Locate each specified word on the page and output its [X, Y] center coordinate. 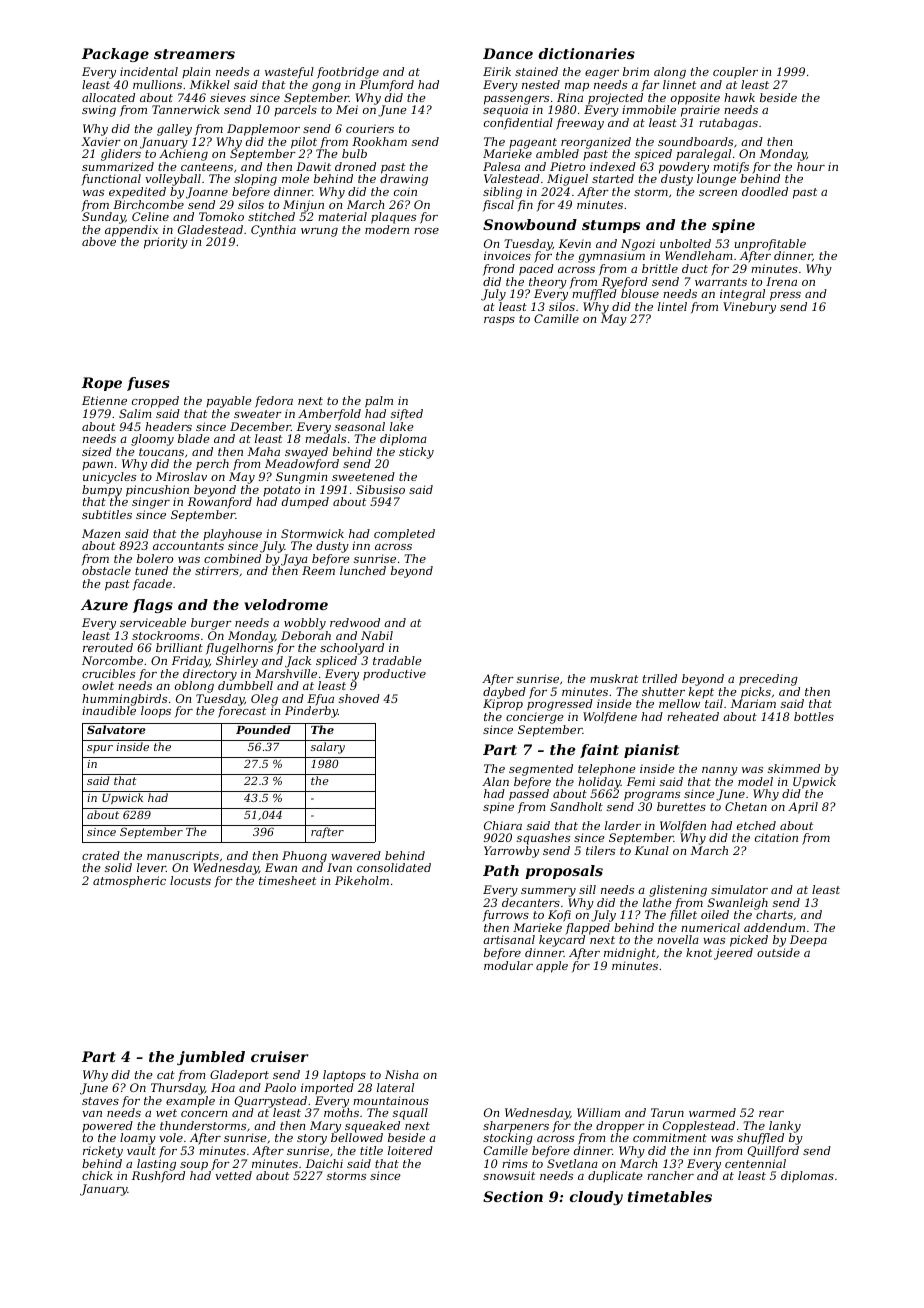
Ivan [339, 868]
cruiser [280, 1056]
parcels [295, 110]
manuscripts [183, 856]
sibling [502, 193]
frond [499, 269]
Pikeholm [362, 880]
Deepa [808, 940]
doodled [765, 191]
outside [778, 952]
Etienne [104, 400]
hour [811, 166]
